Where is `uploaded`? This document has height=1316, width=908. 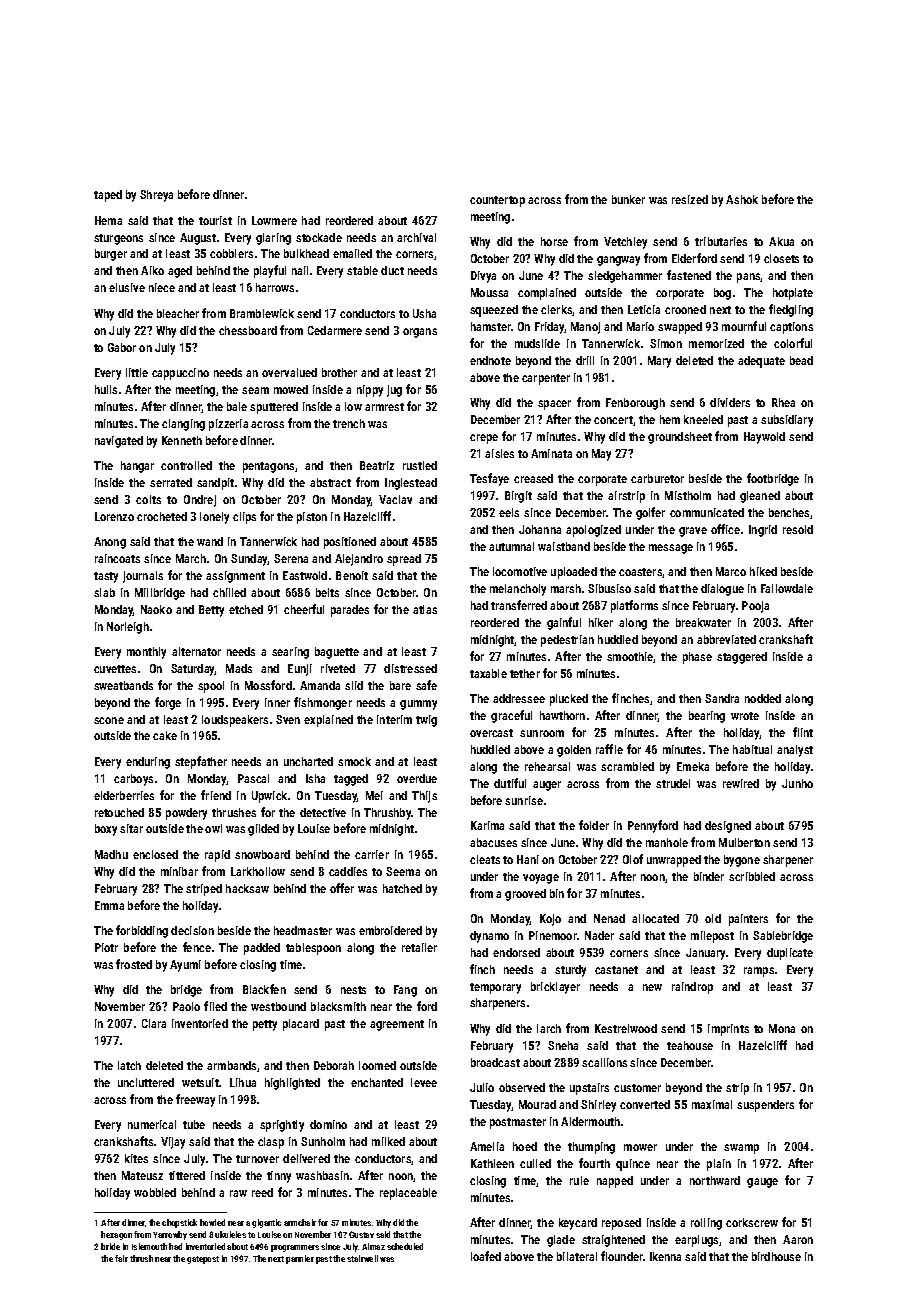
uploaded is located at coordinates (574, 573).
